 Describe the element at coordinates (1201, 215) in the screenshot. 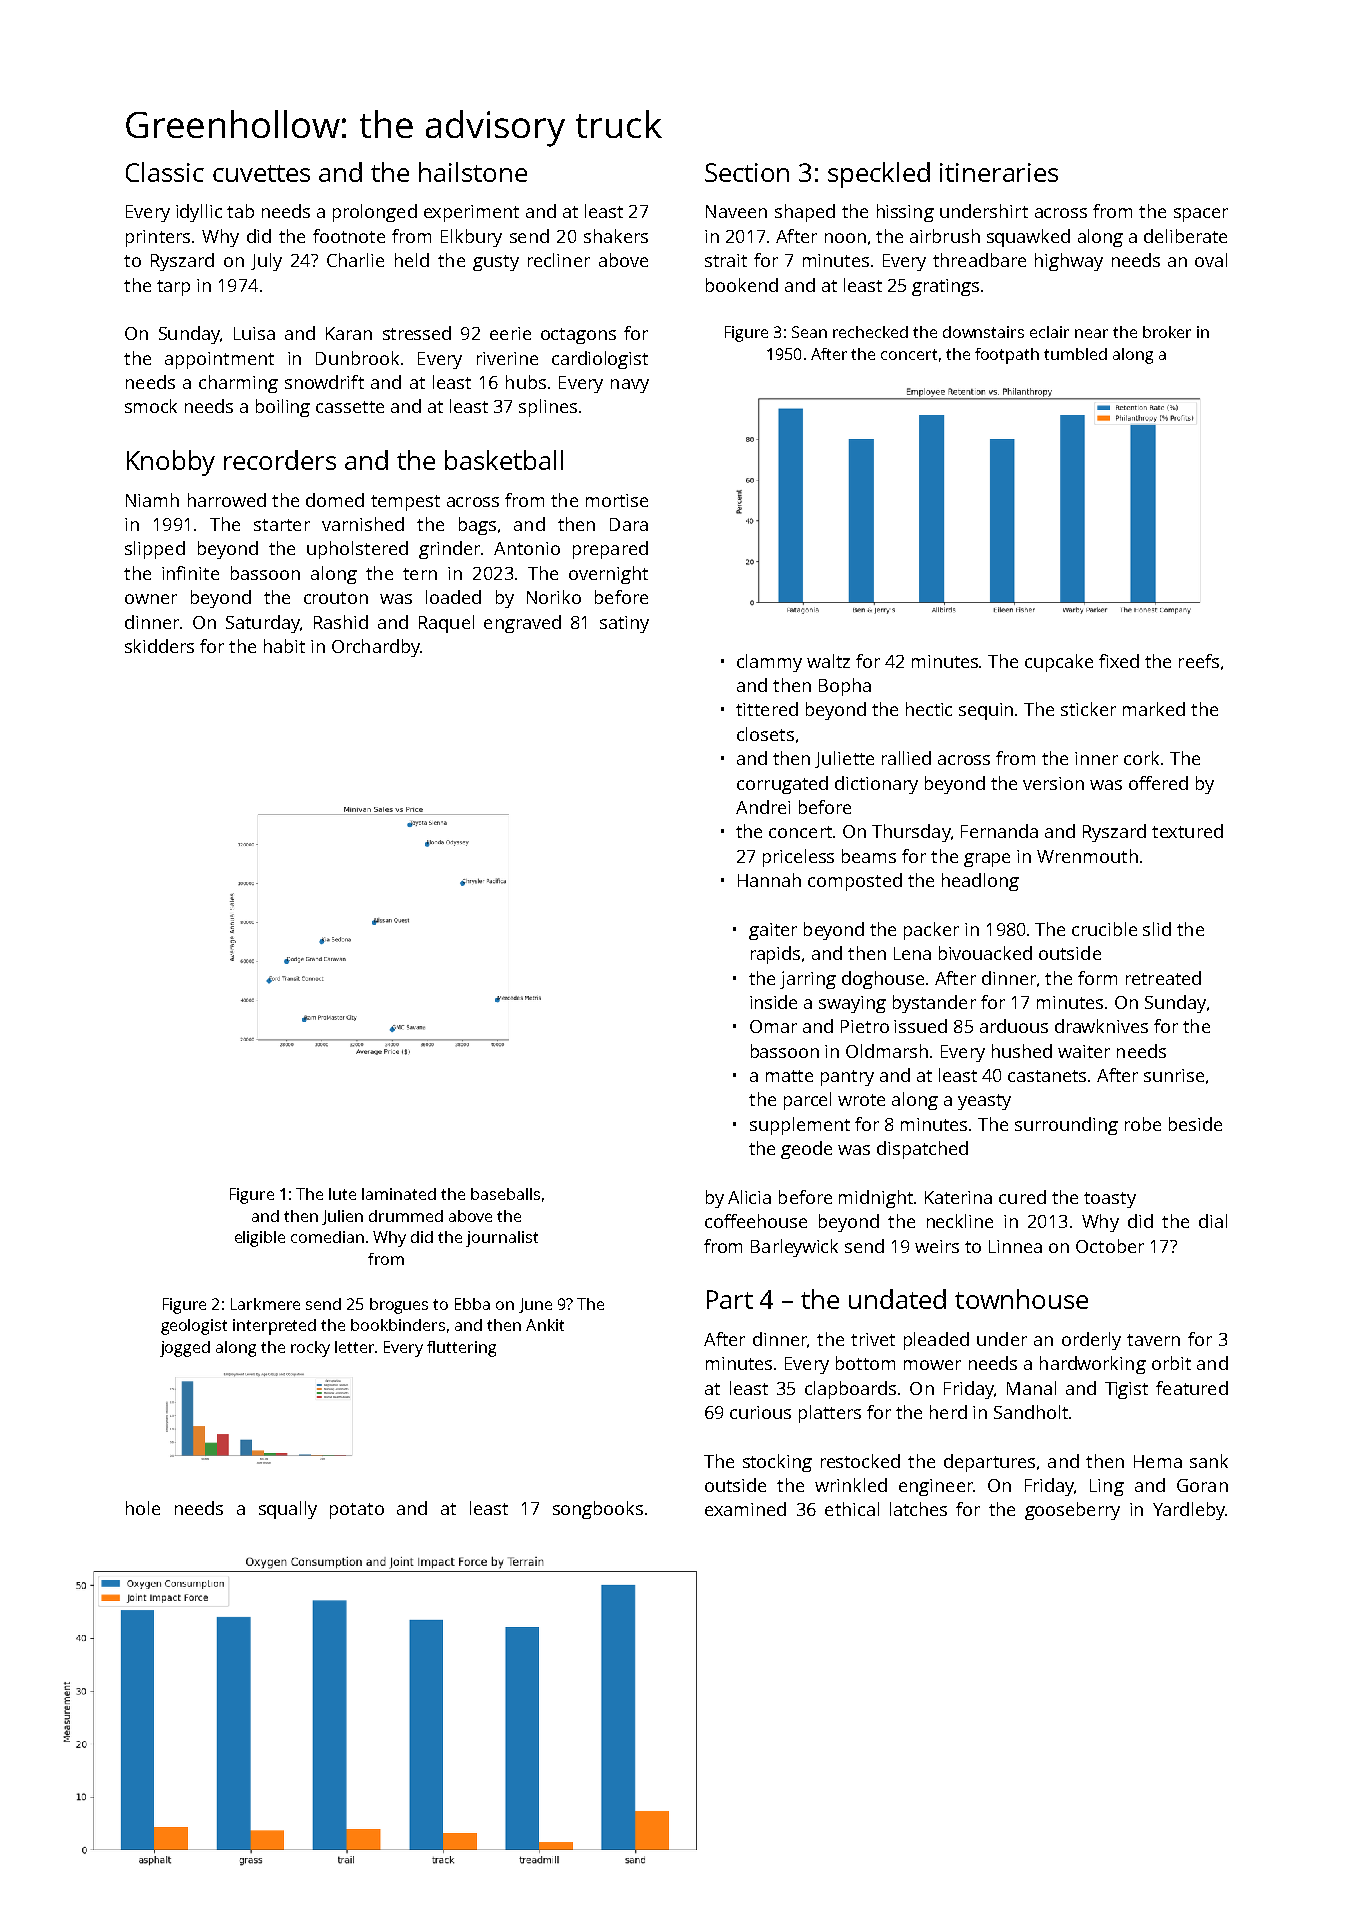

I see `spacer` at that location.
